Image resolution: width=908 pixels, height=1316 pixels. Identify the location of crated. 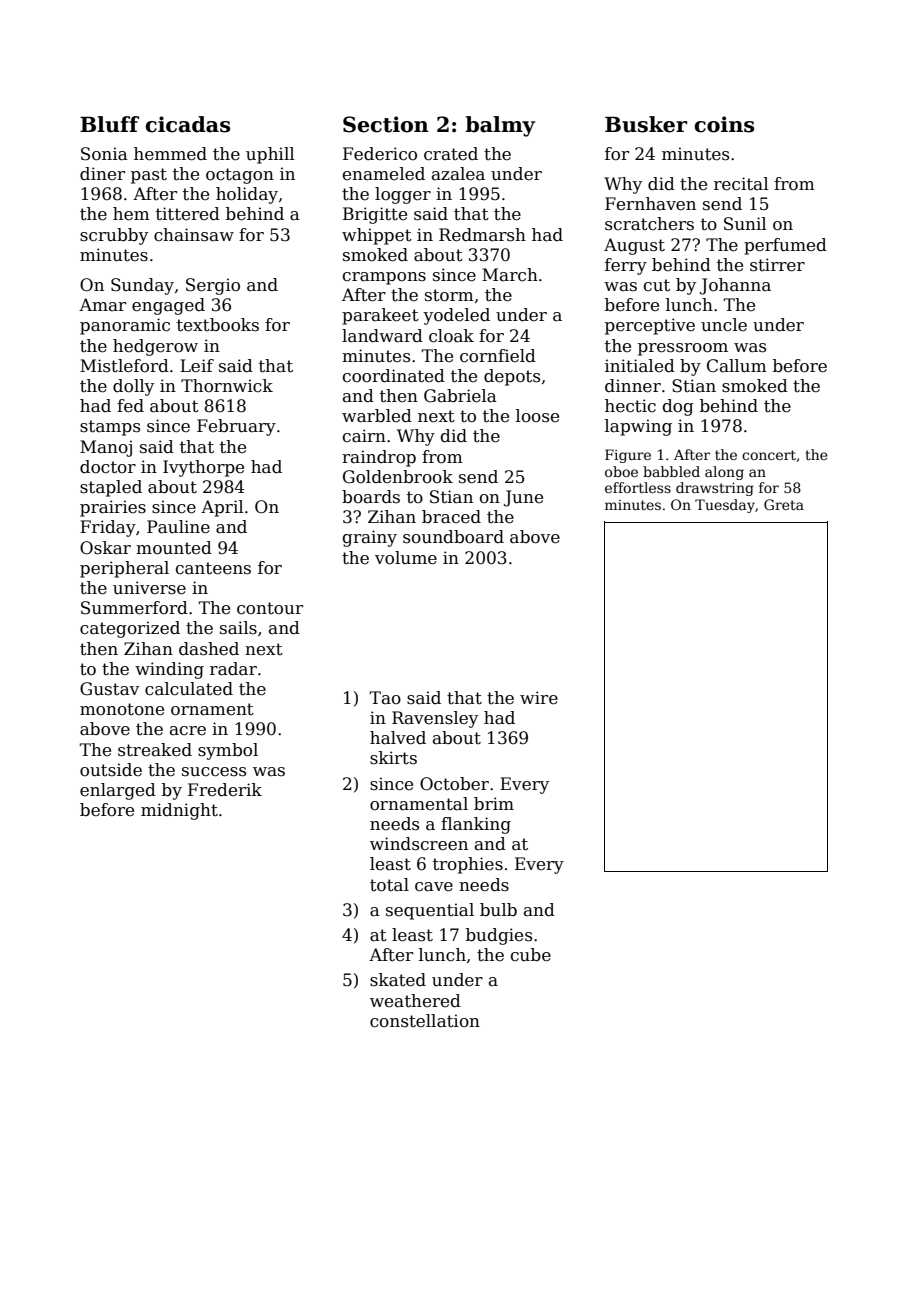
(451, 154).
